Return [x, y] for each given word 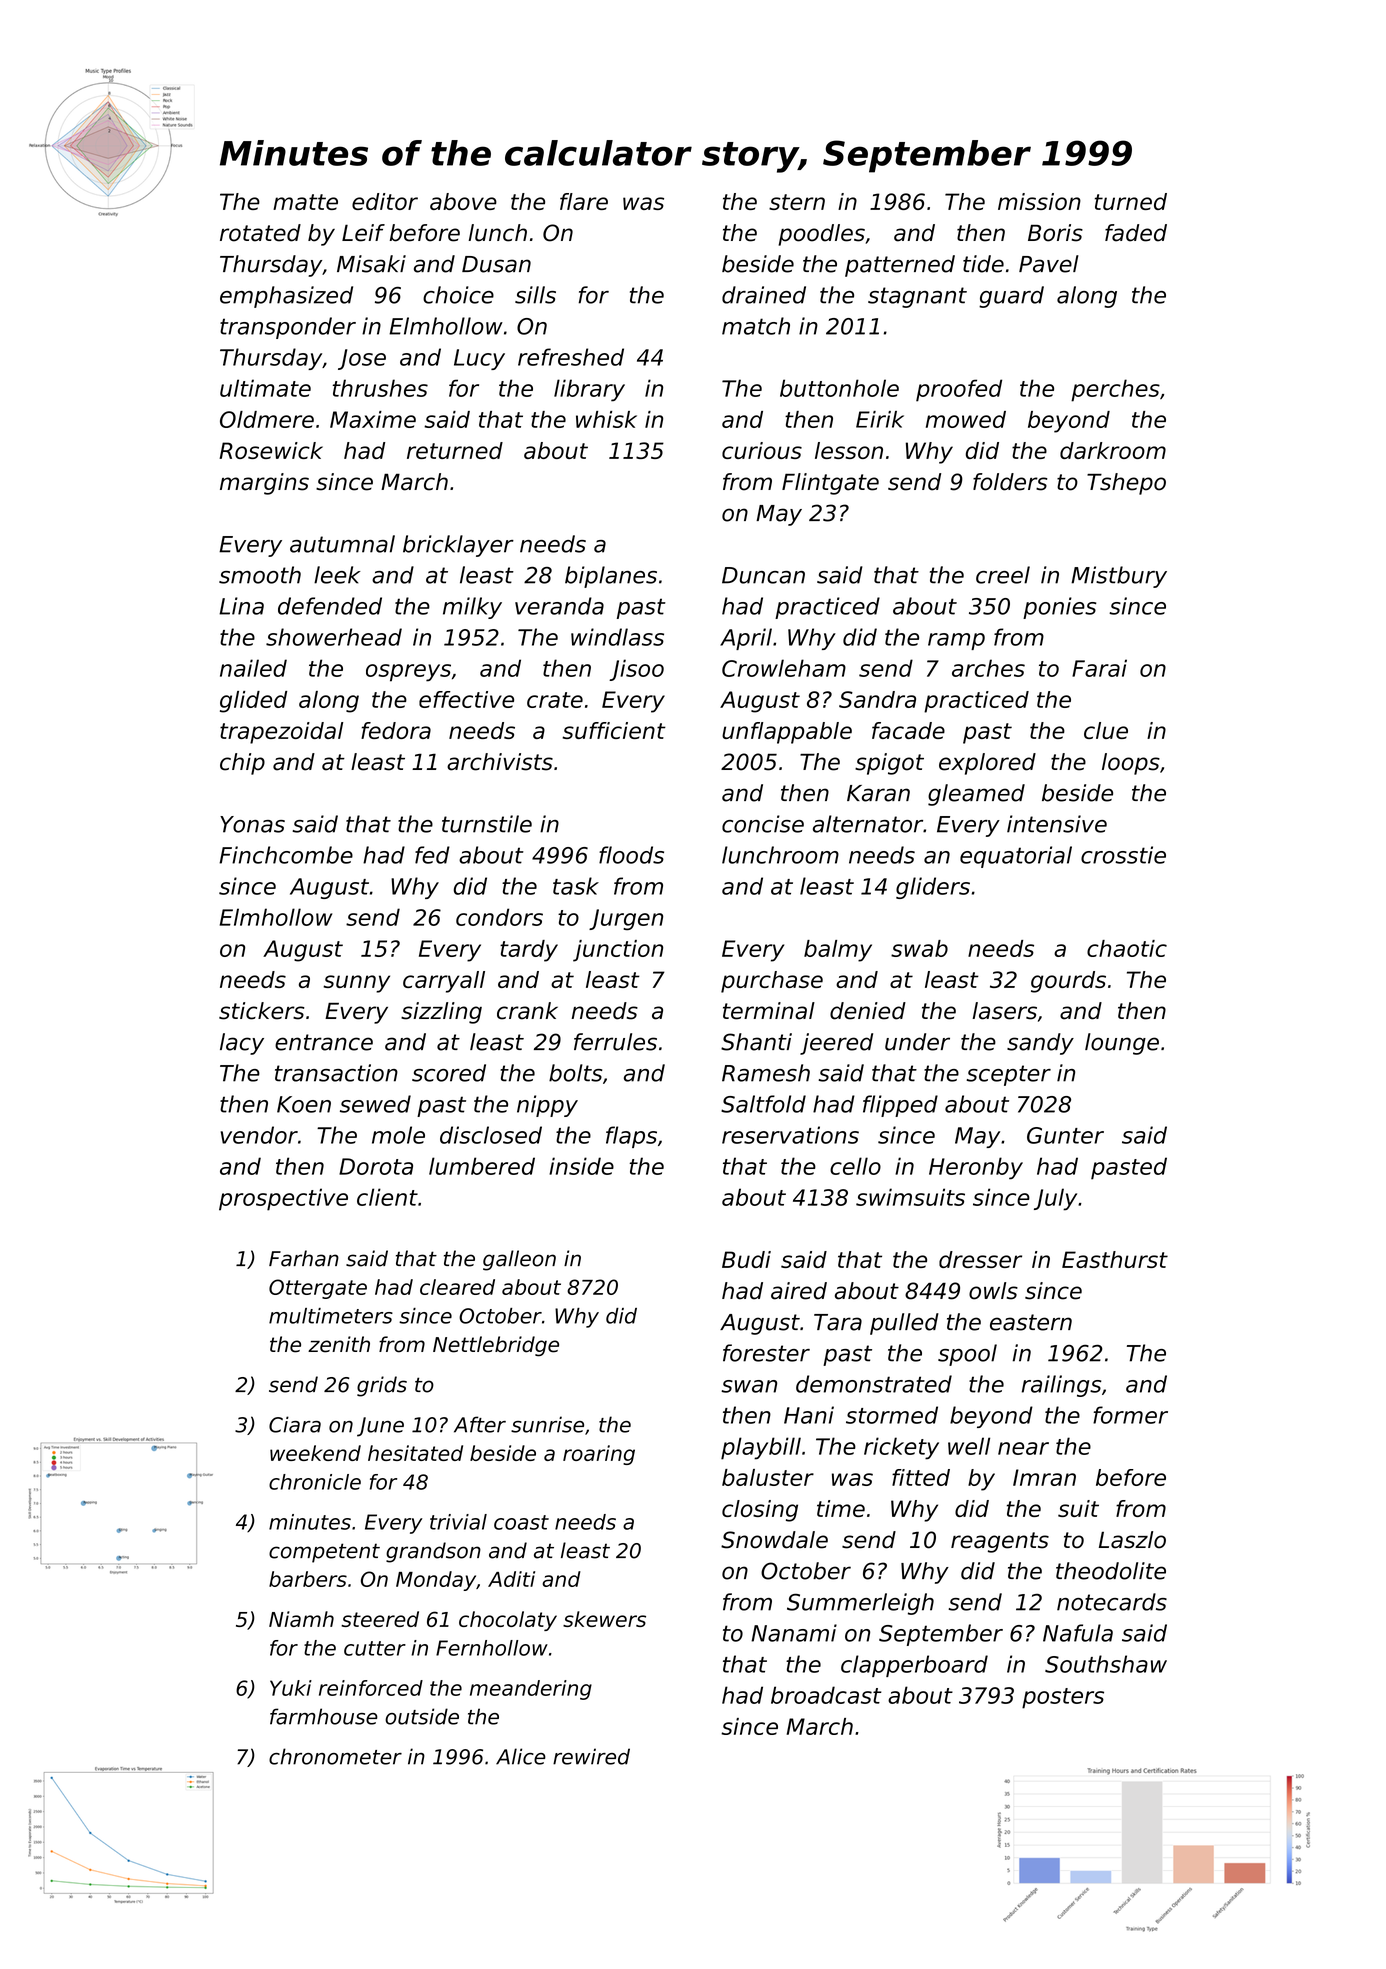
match [756, 326]
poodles [821, 235]
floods [631, 855]
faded [1136, 233]
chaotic [1127, 948]
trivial [458, 1522]
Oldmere [267, 419]
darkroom [1113, 450]
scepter [1008, 1075]
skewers [604, 1619]
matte [305, 202]
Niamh [301, 1619]
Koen [304, 1104]
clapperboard [914, 1666]
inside [581, 1166]
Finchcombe [286, 855]
